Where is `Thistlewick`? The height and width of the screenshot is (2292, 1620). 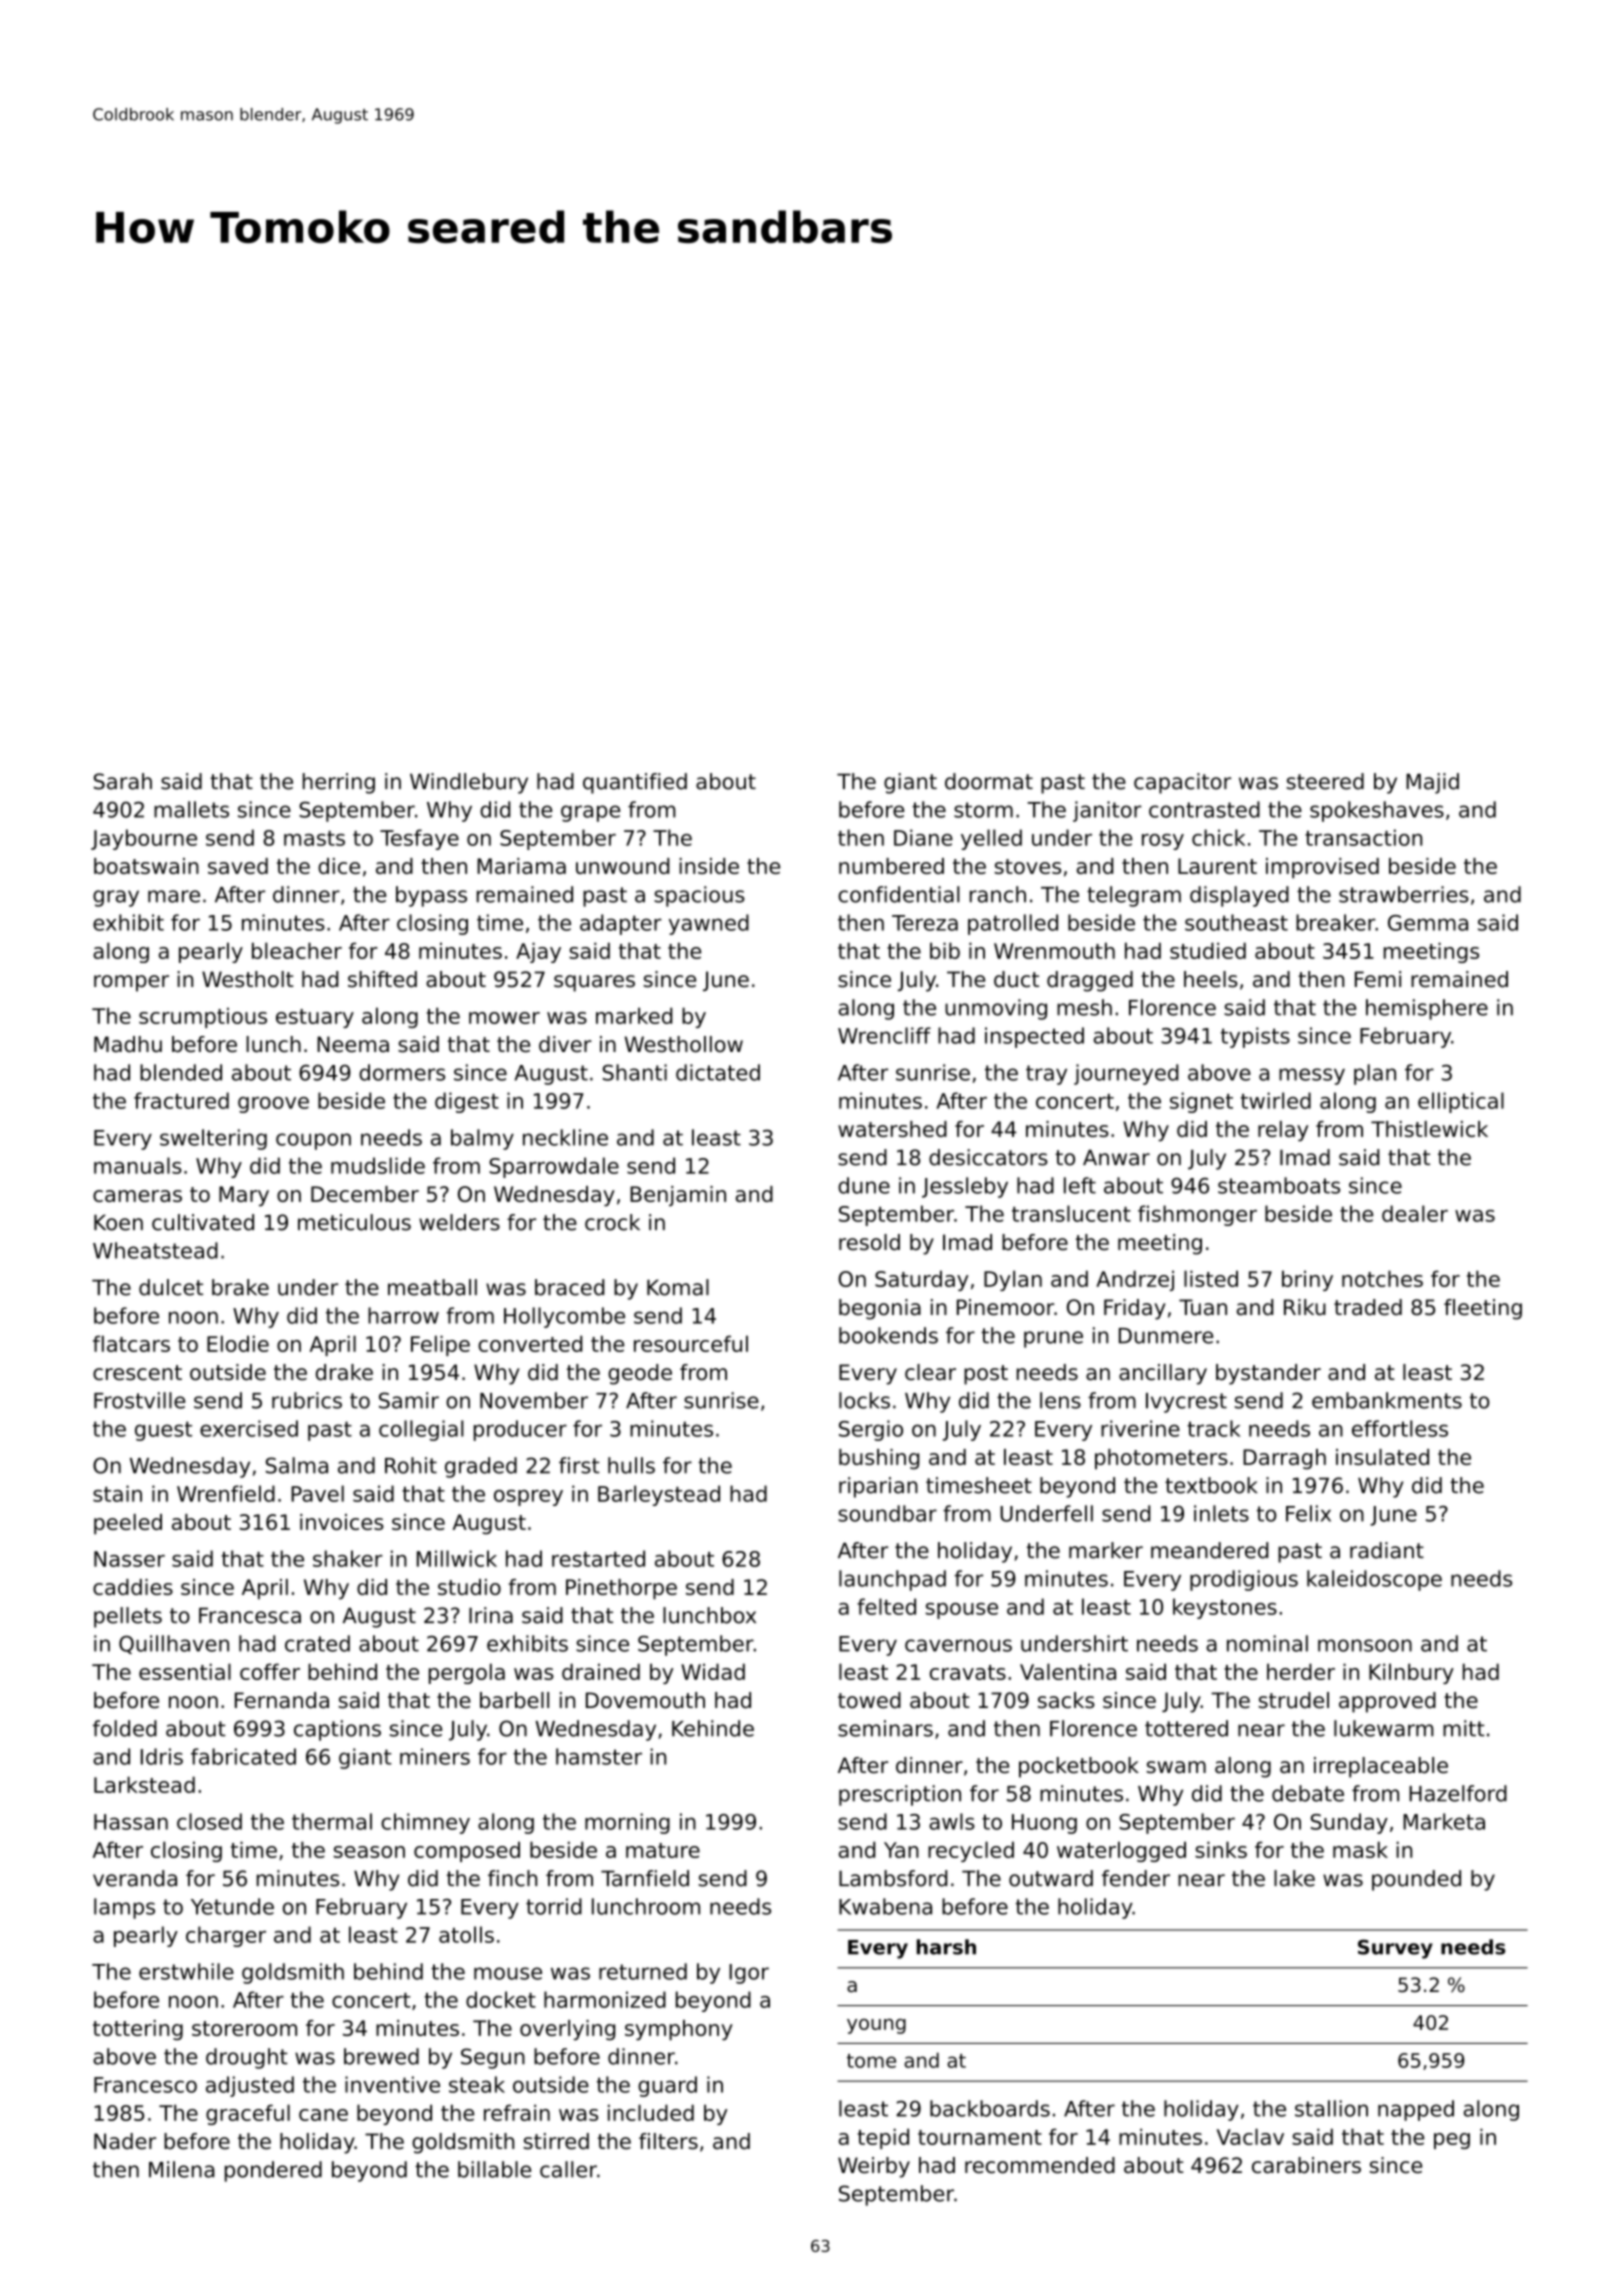
Thistlewick is located at coordinates (1429, 1129).
